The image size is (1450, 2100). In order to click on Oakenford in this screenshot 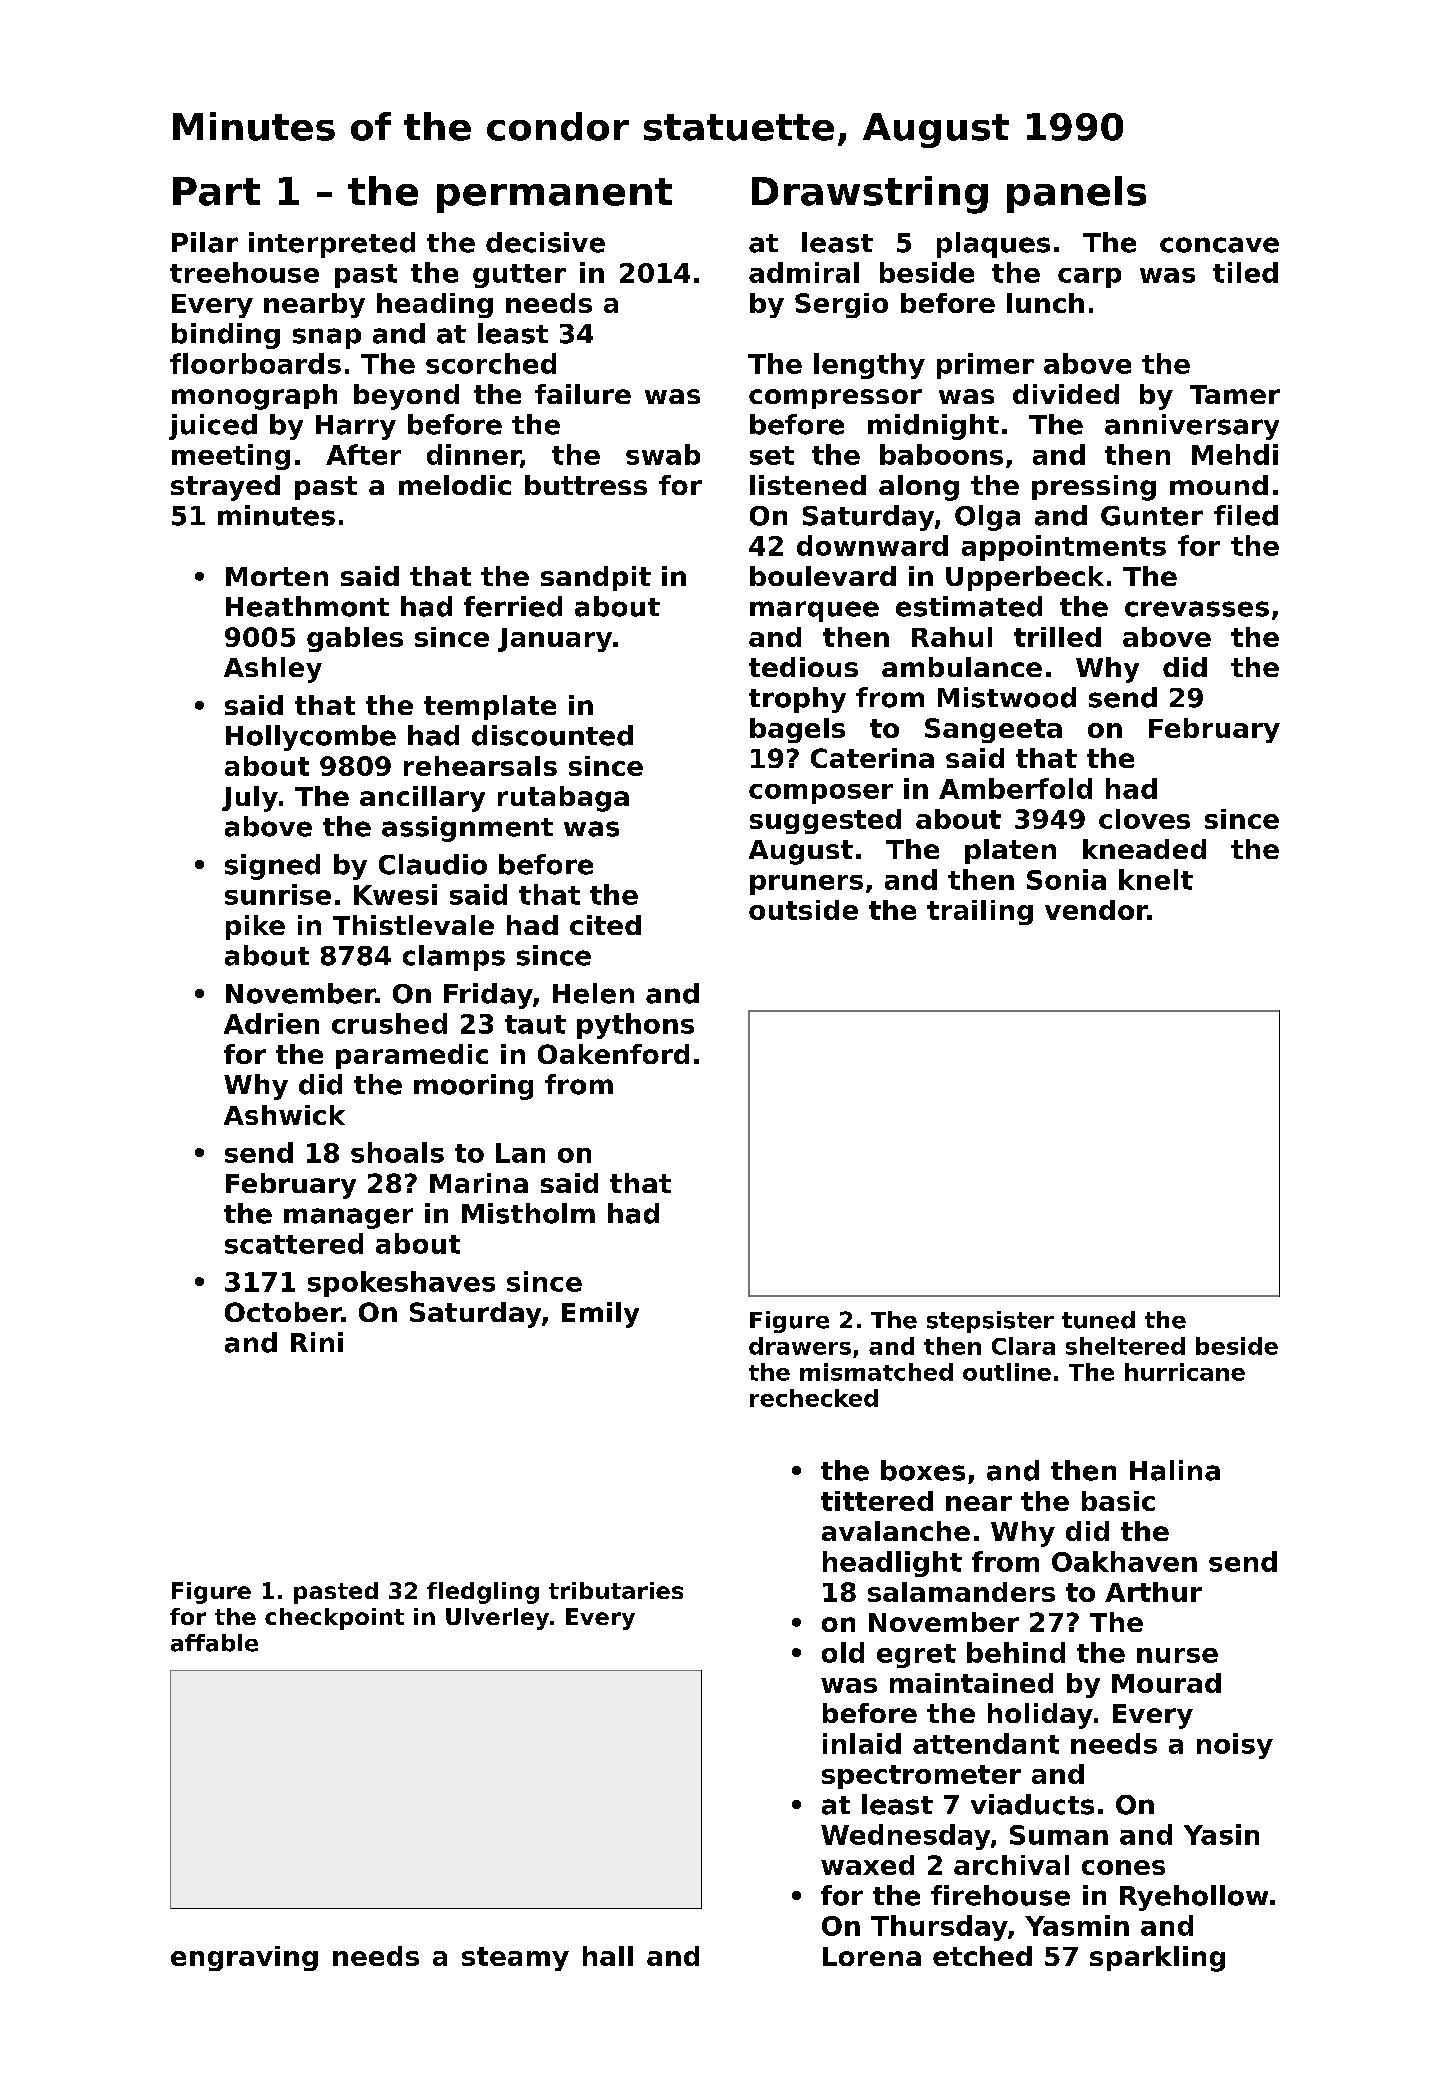, I will do `click(613, 1054)`.
